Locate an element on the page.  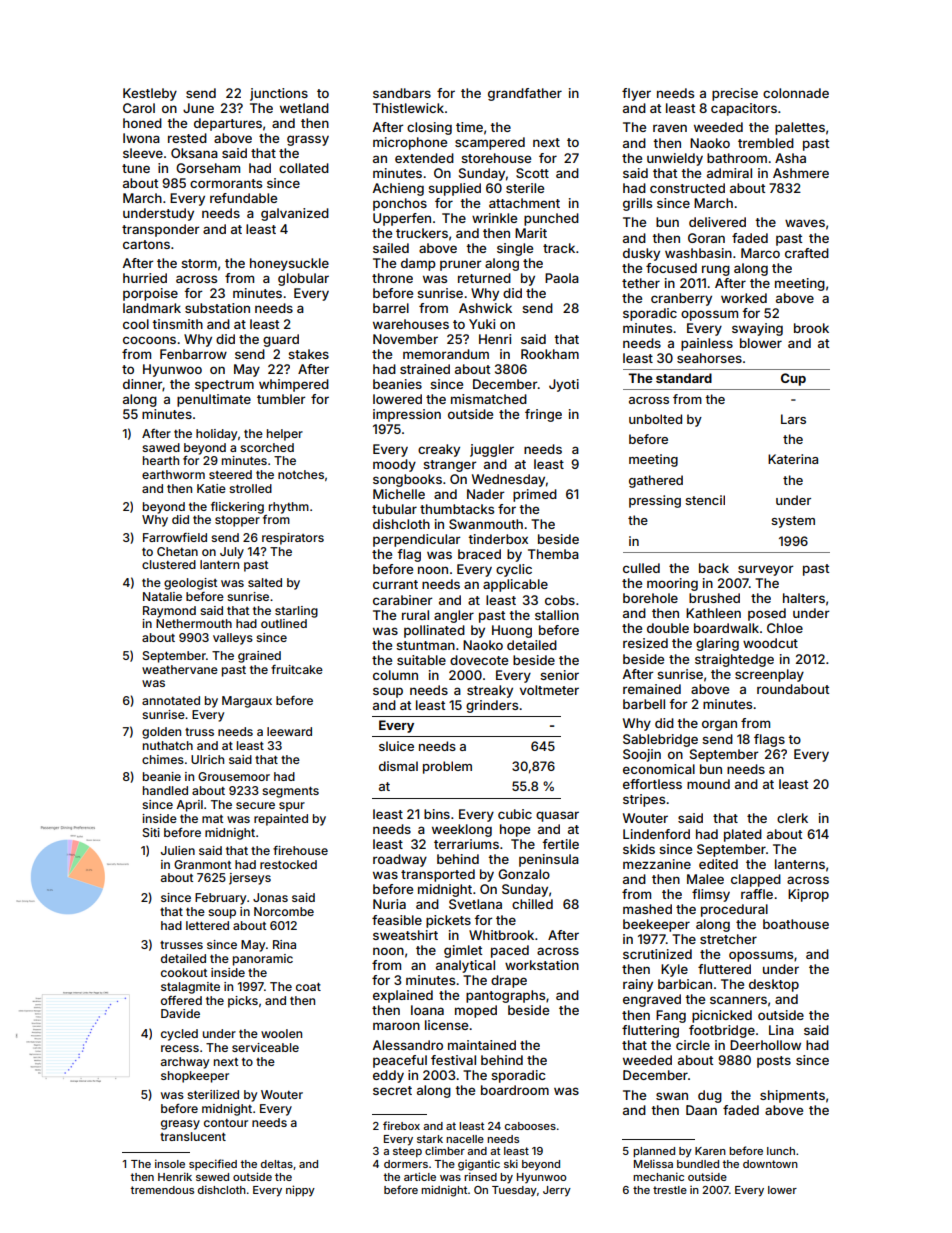
transported is located at coordinates (438, 875).
